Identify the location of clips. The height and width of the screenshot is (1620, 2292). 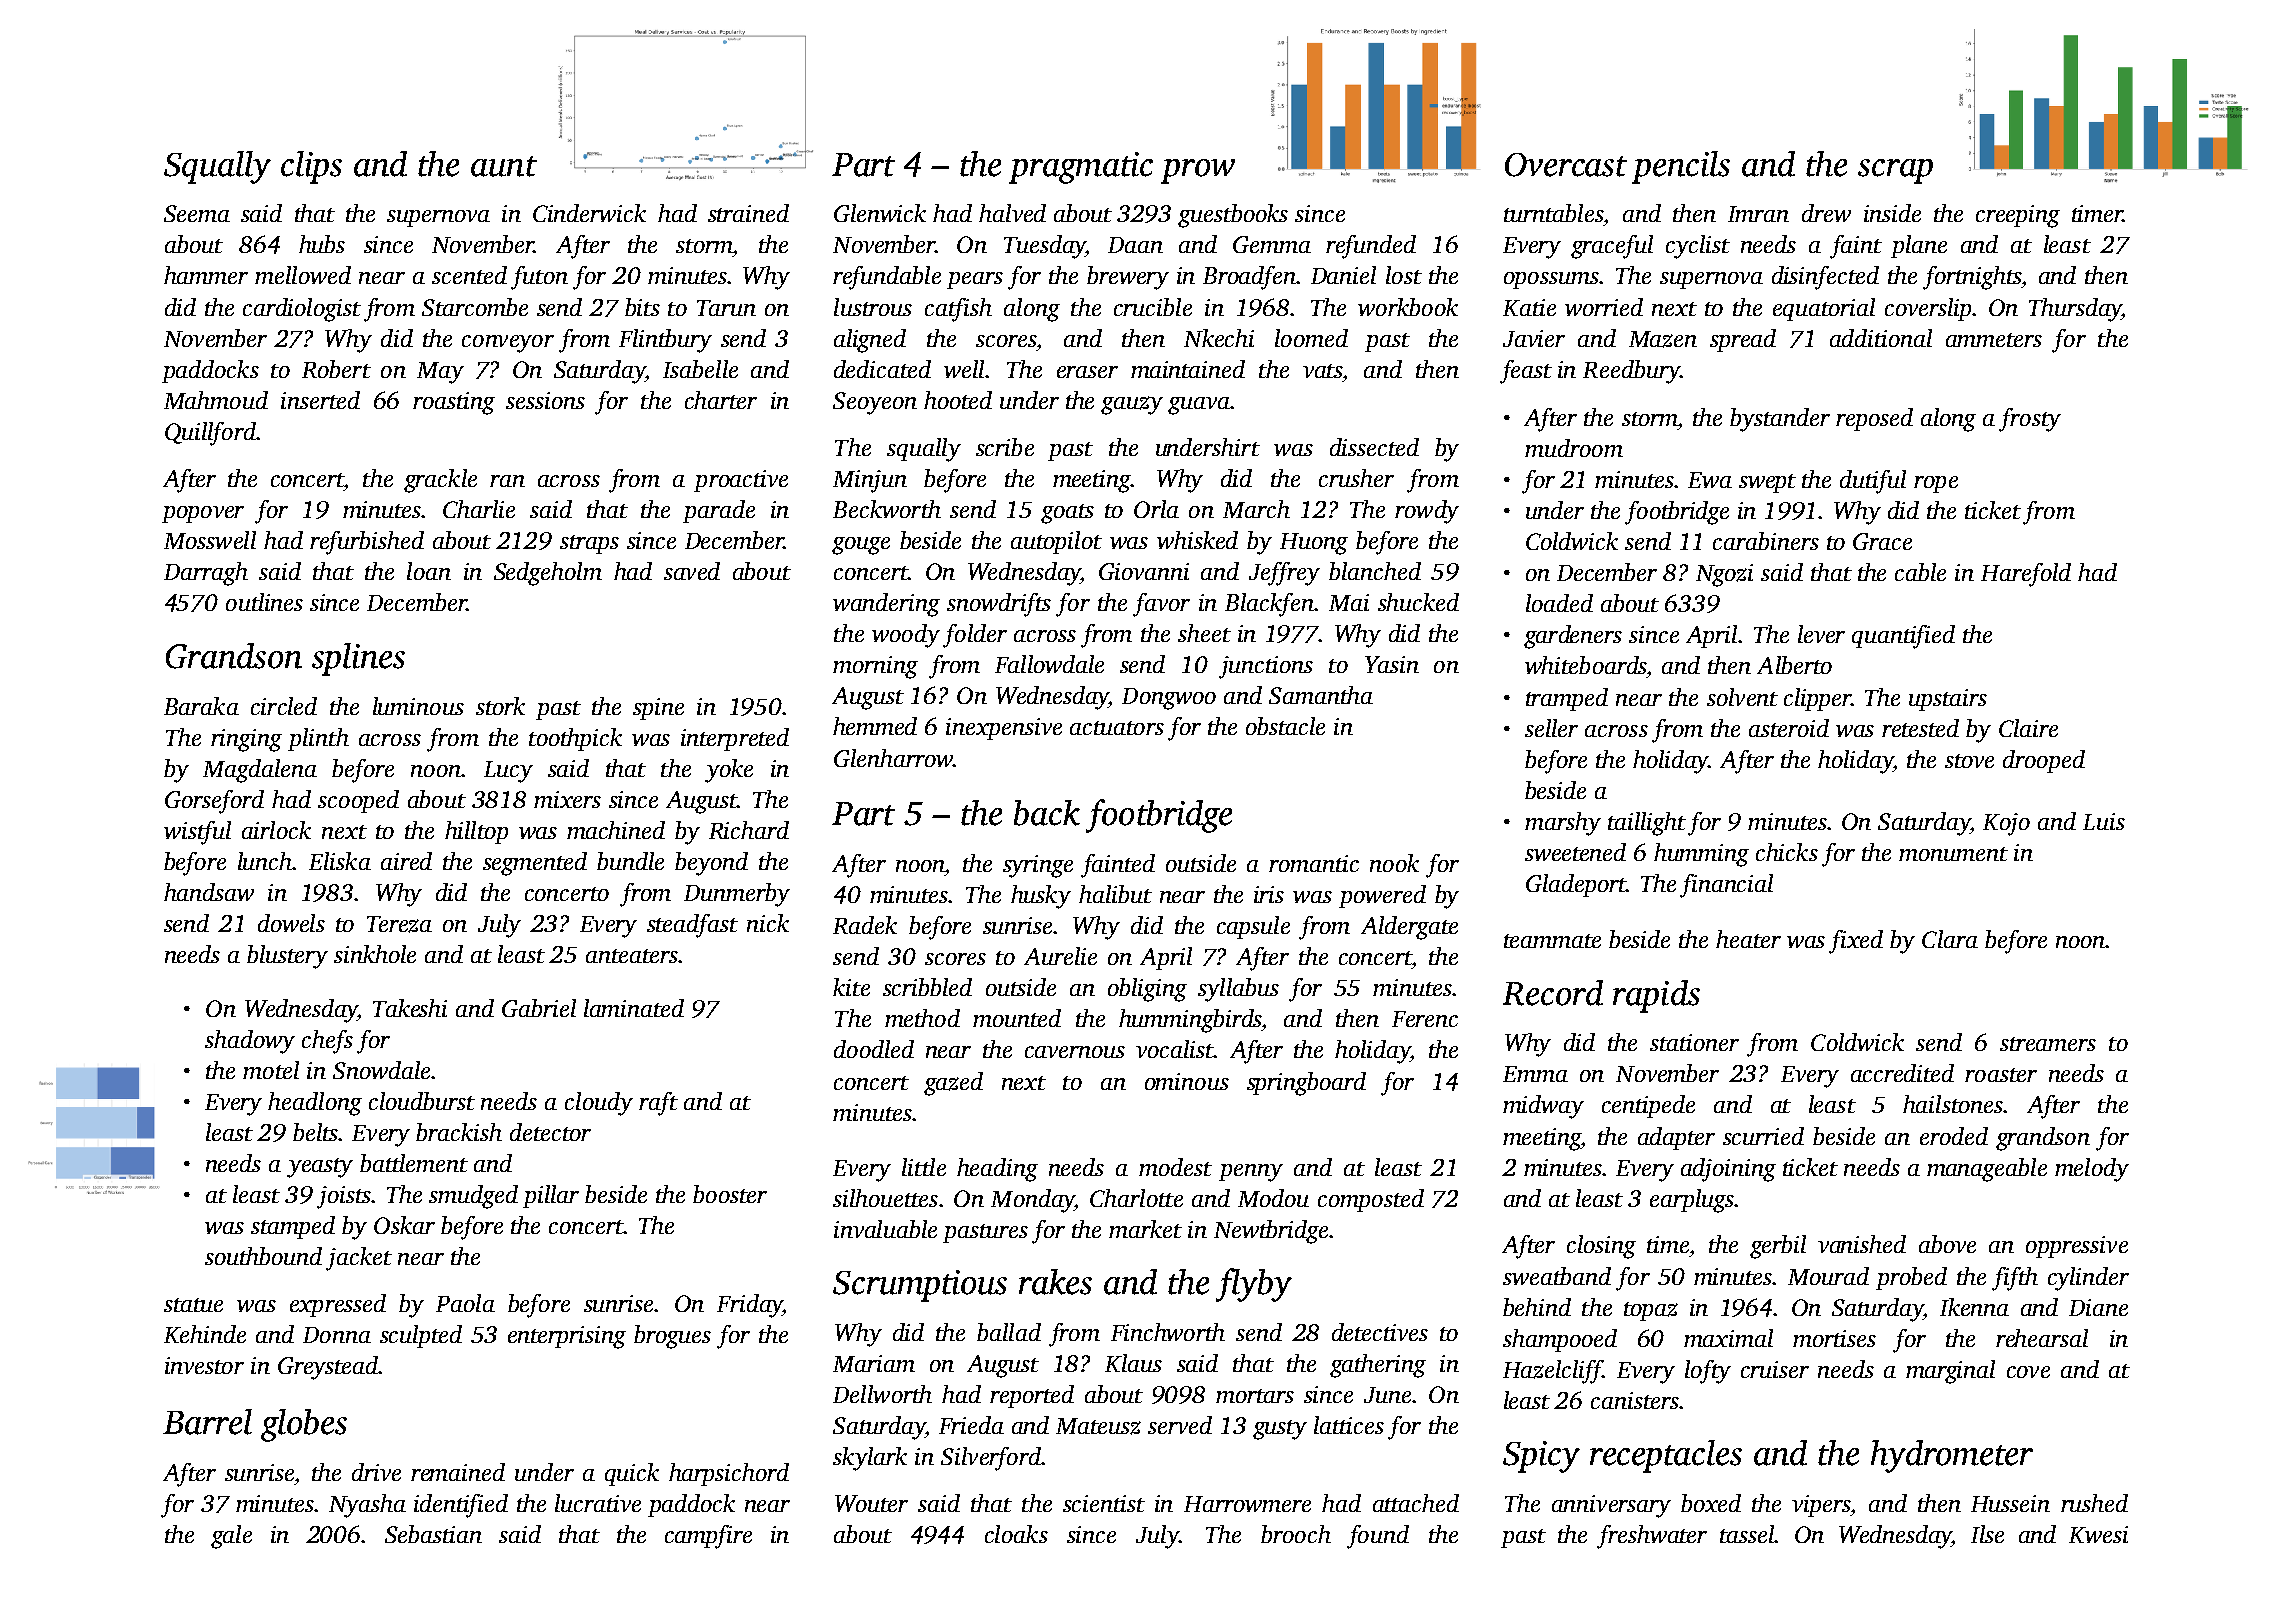
(311, 167).
